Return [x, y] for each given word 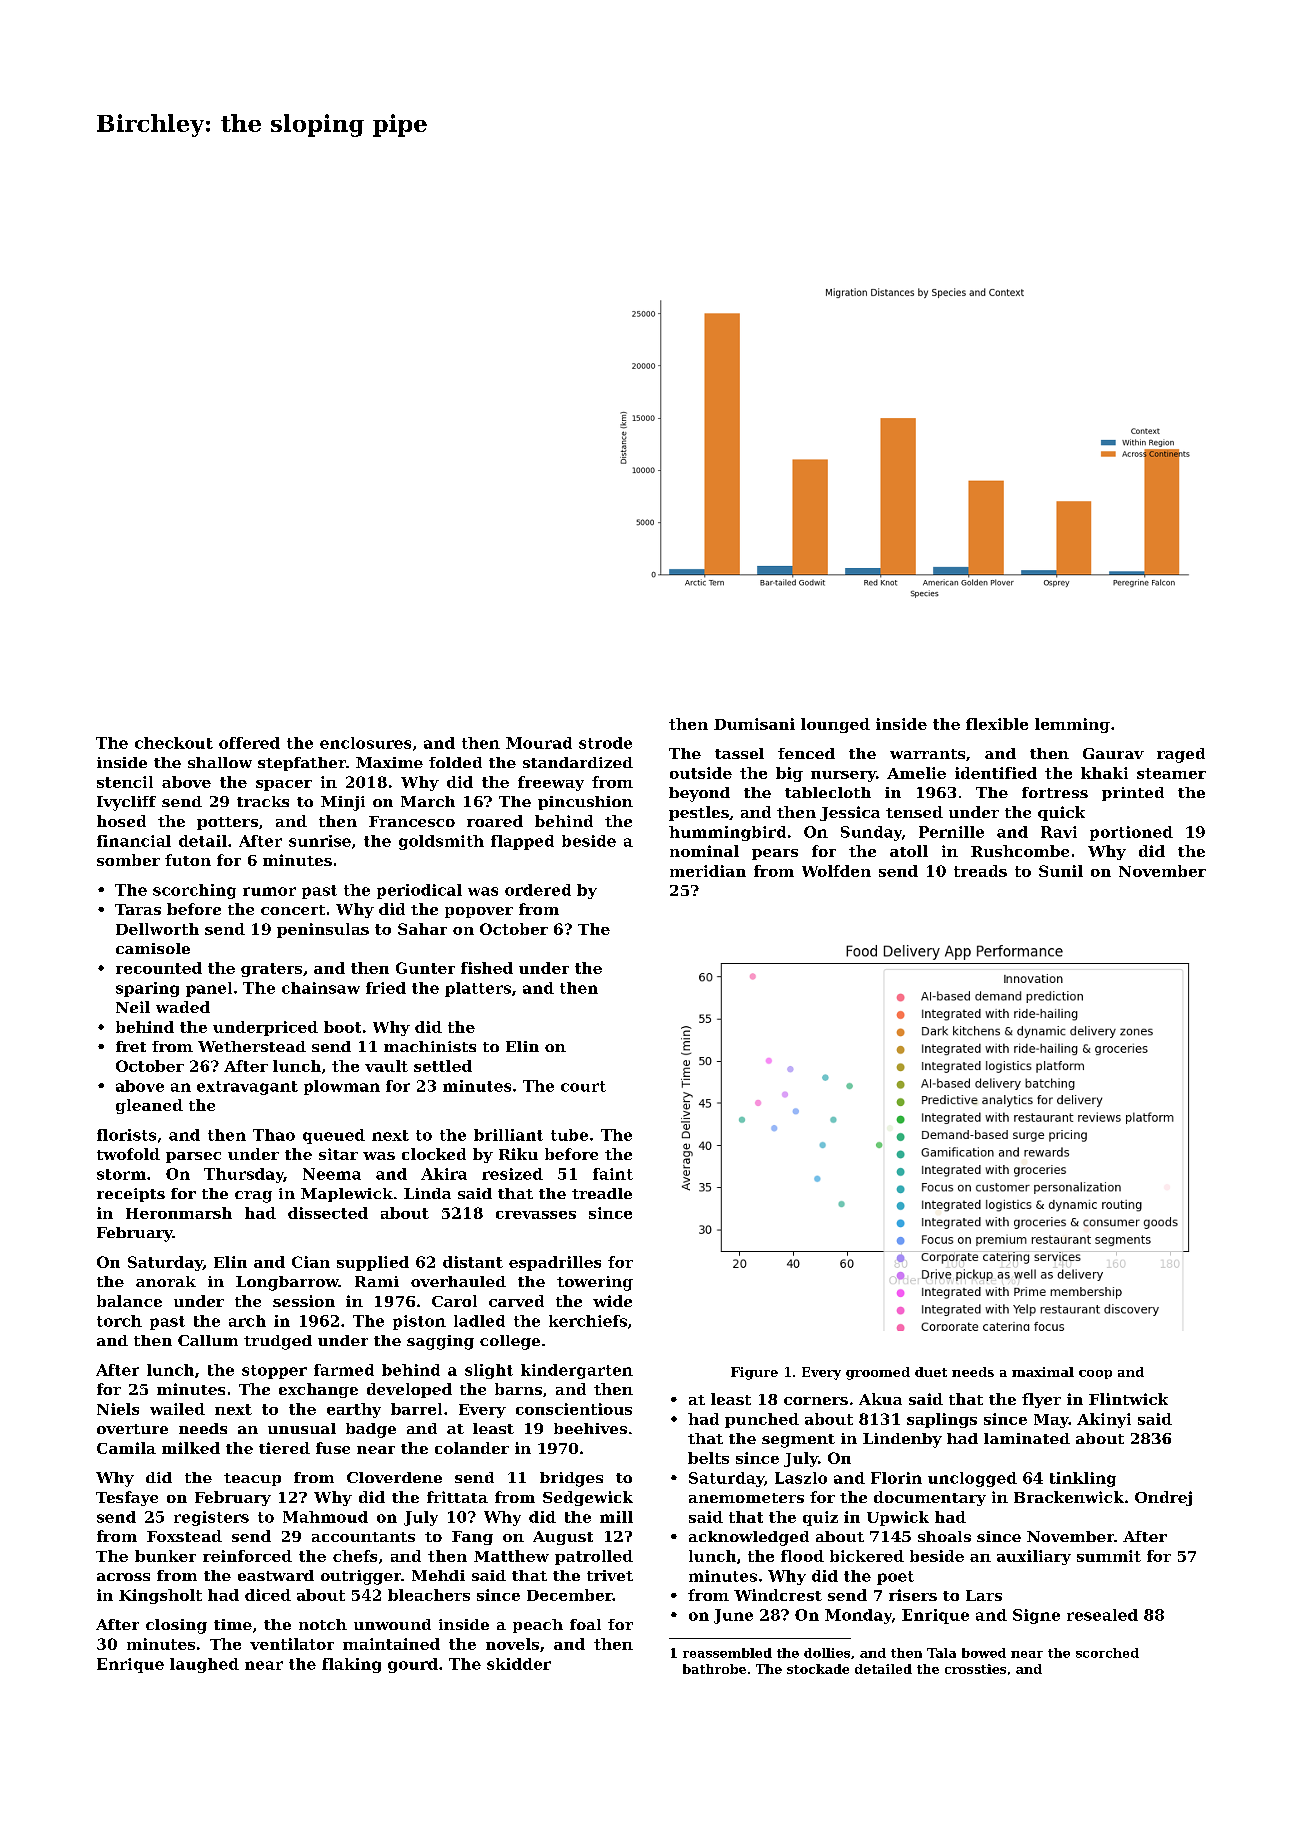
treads [980, 871]
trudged [278, 1342]
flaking [351, 1665]
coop [1095, 1374]
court [583, 1086]
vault [386, 1066]
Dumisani [754, 724]
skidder [519, 1664]
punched [762, 1420]
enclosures [365, 743]
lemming [1072, 725]
